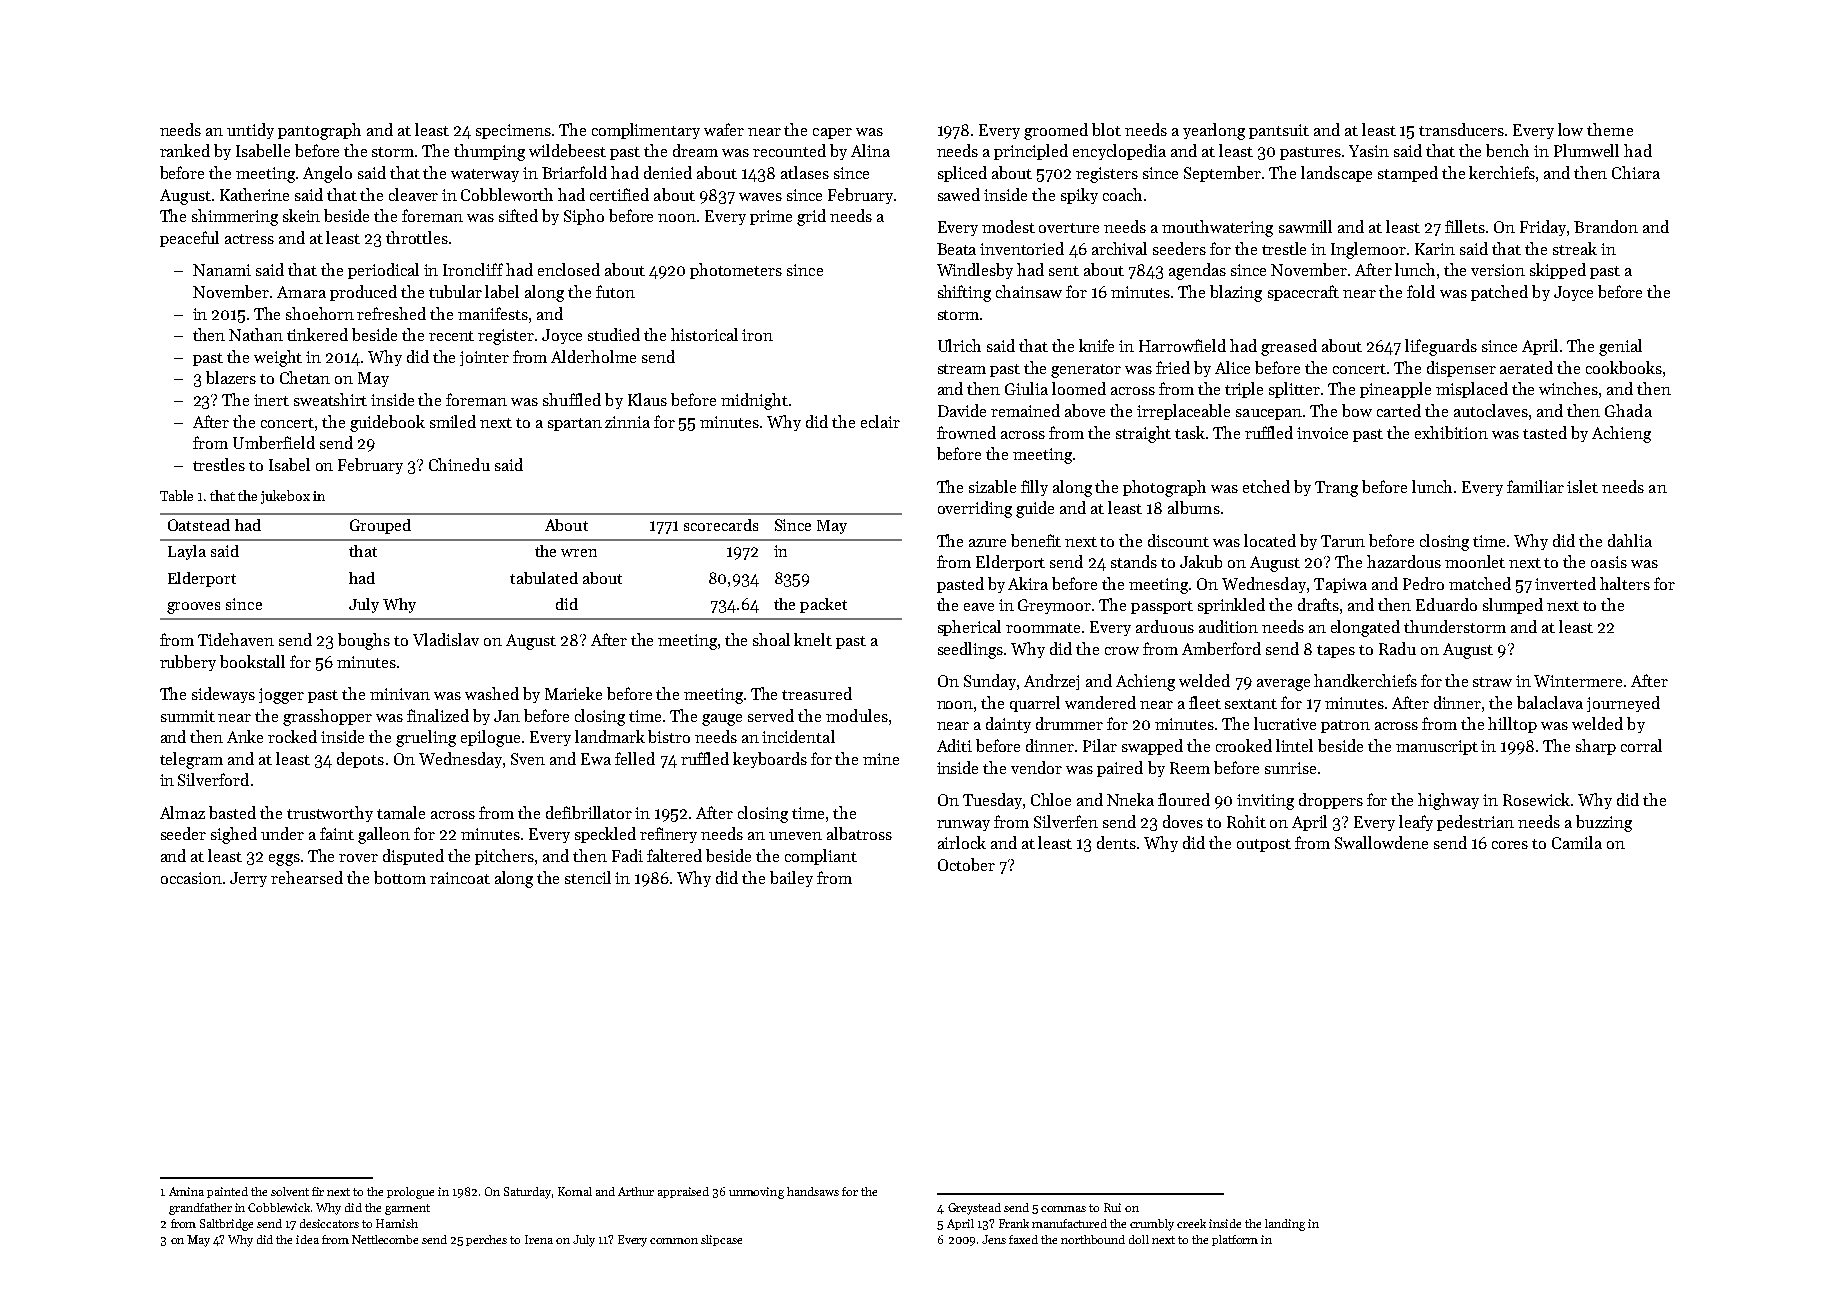  What do you see at coordinates (959, 194) in the page?
I see `sawed` at bounding box center [959, 194].
